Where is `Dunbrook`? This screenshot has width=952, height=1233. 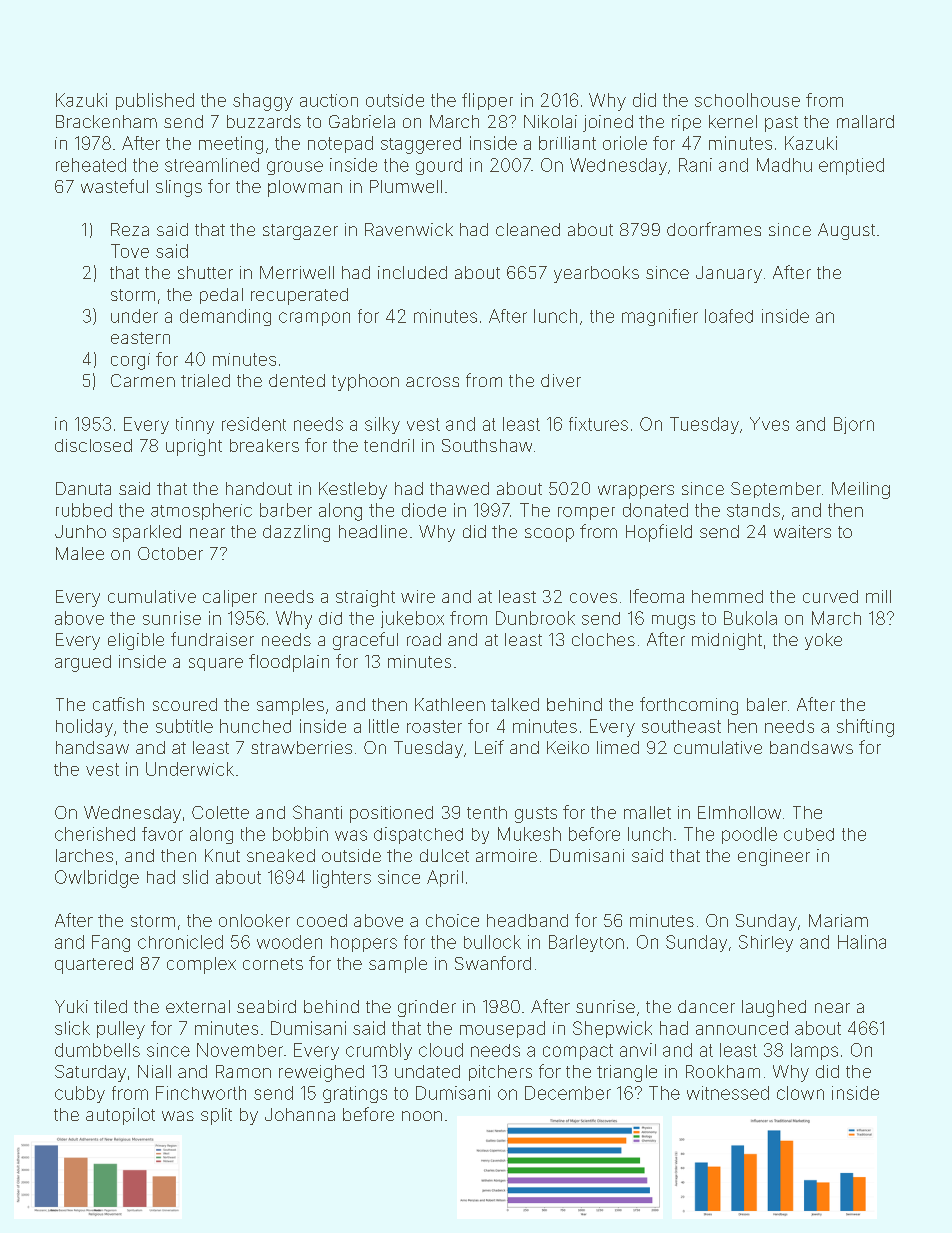
Dunbrook is located at coordinates (535, 618).
